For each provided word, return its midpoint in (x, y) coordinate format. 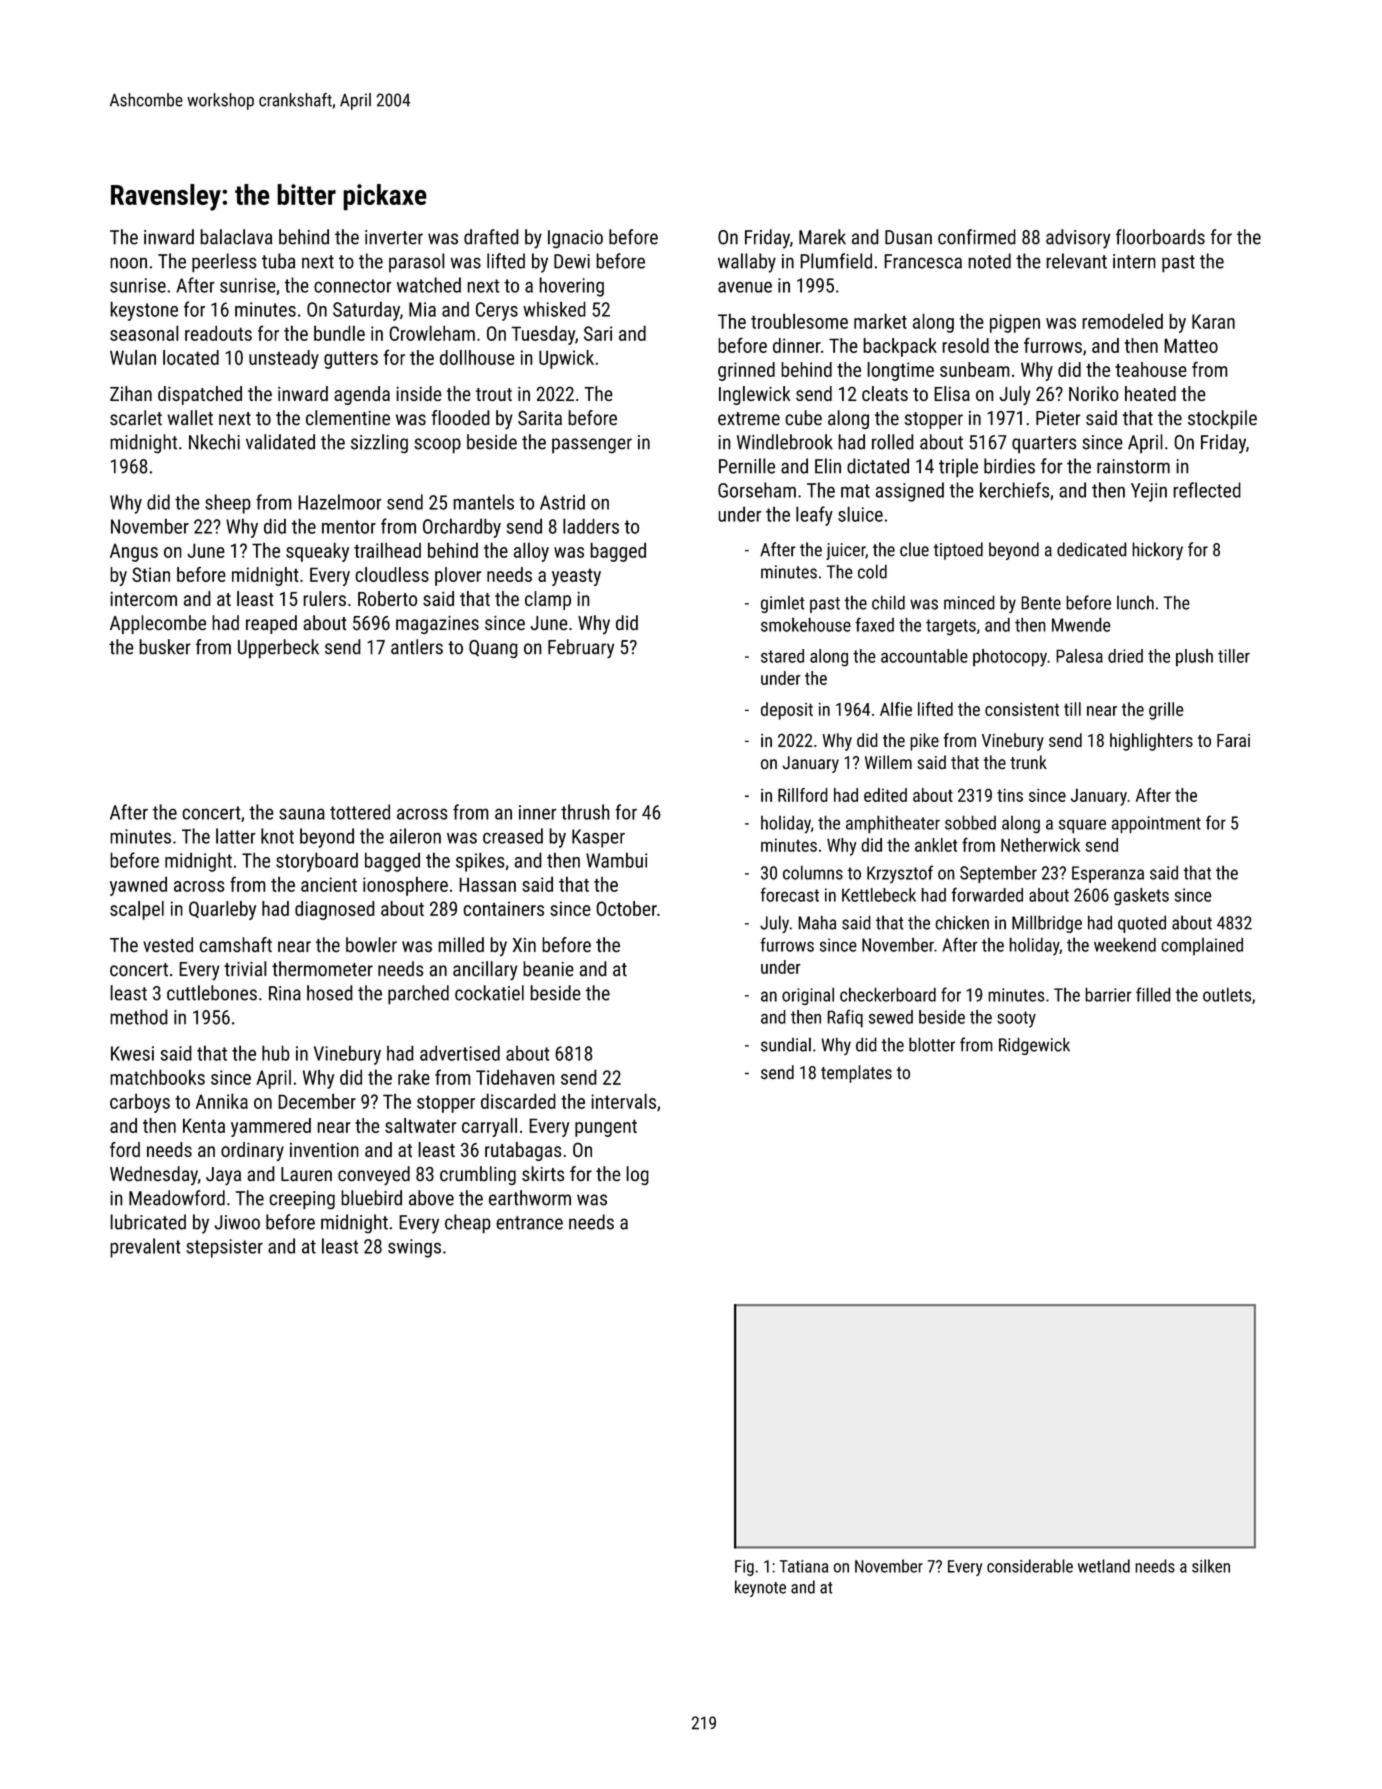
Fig (744, 1568)
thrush (585, 812)
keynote (760, 1588)
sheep (228, 504)
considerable (1030, 1566)
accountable (924, 656)
